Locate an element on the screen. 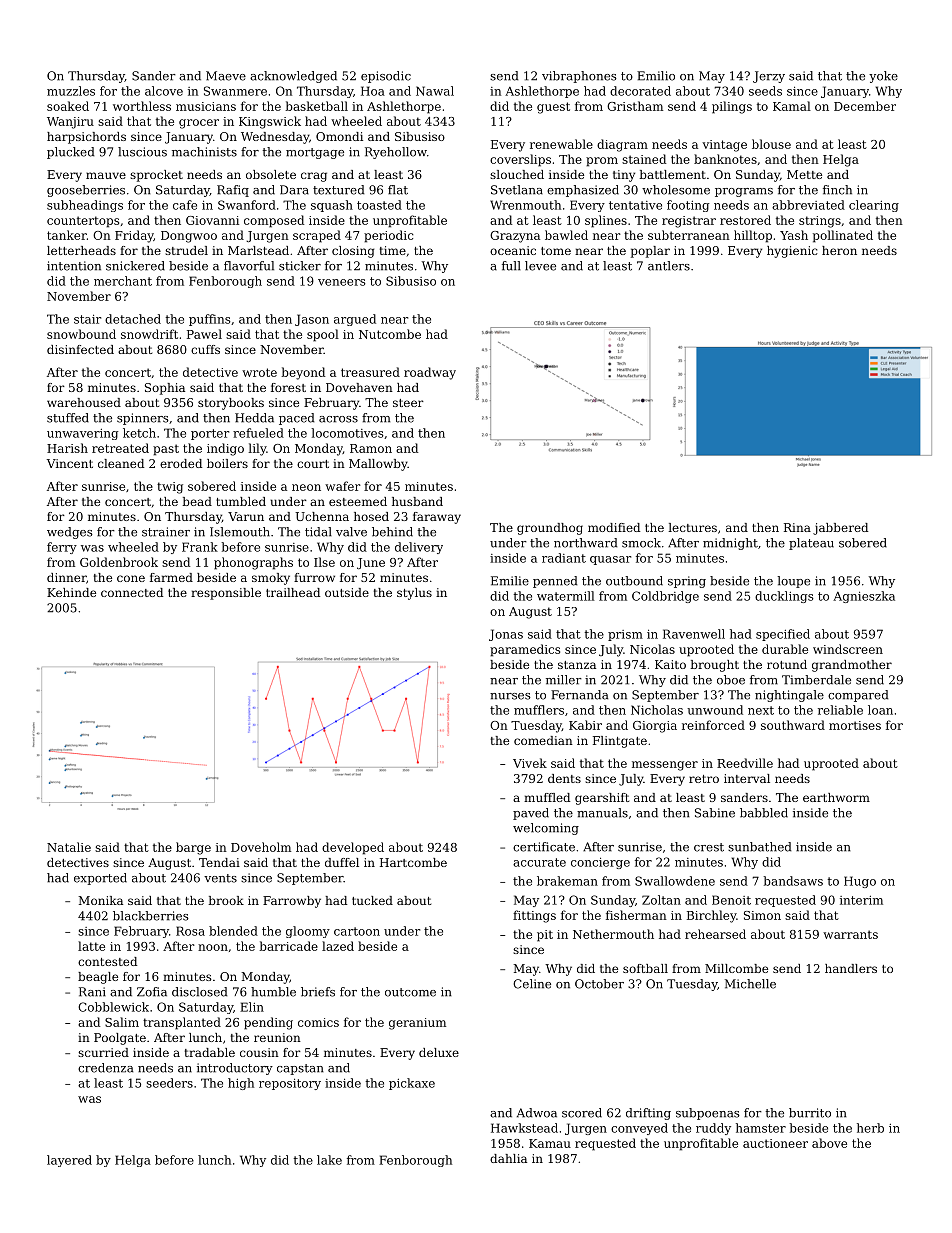 The width and height of the screenshot is (952, 1233). handlers is located at coordinates (851, 968).
